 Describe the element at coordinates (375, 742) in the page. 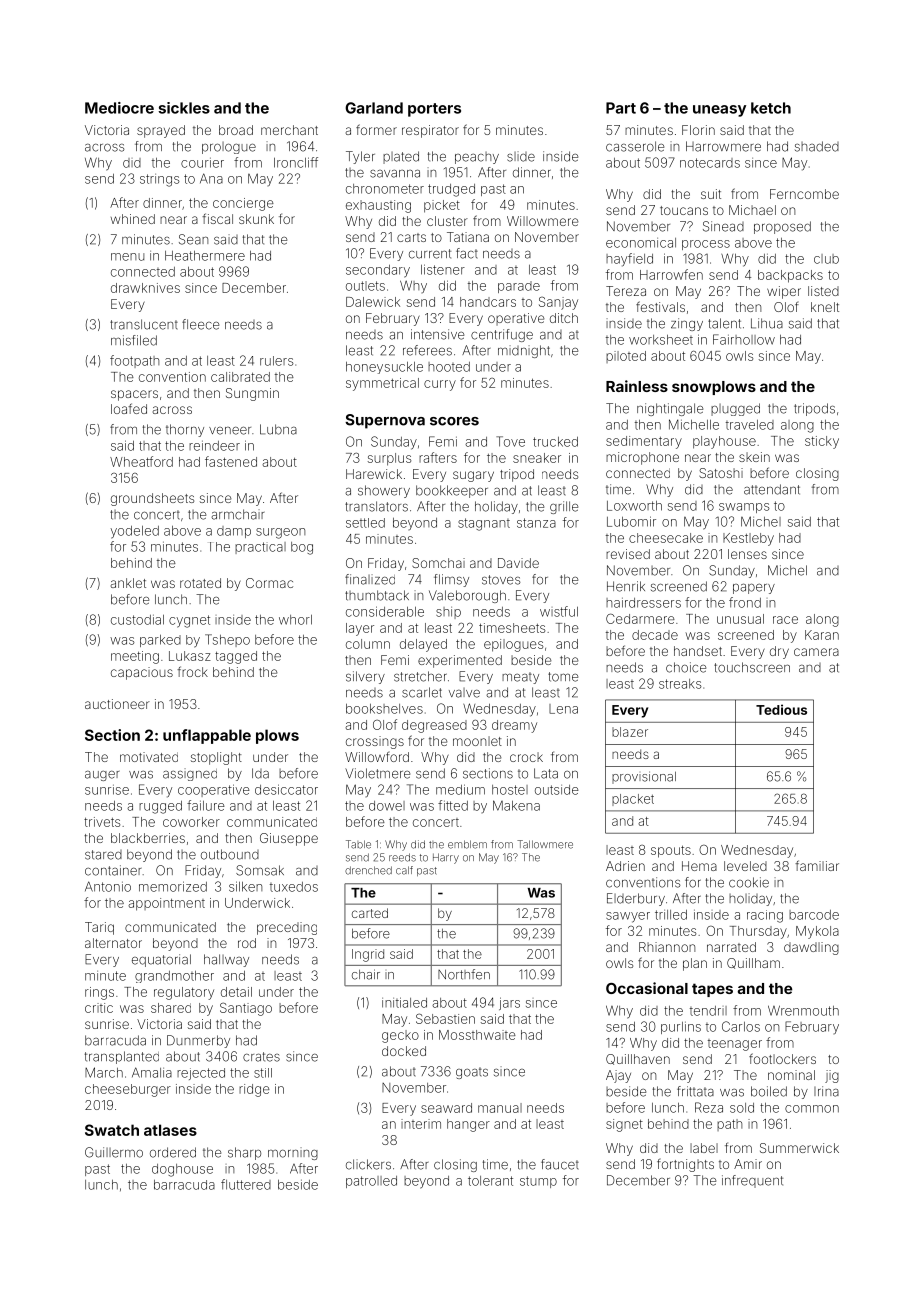

I see `crossings` at that location.
